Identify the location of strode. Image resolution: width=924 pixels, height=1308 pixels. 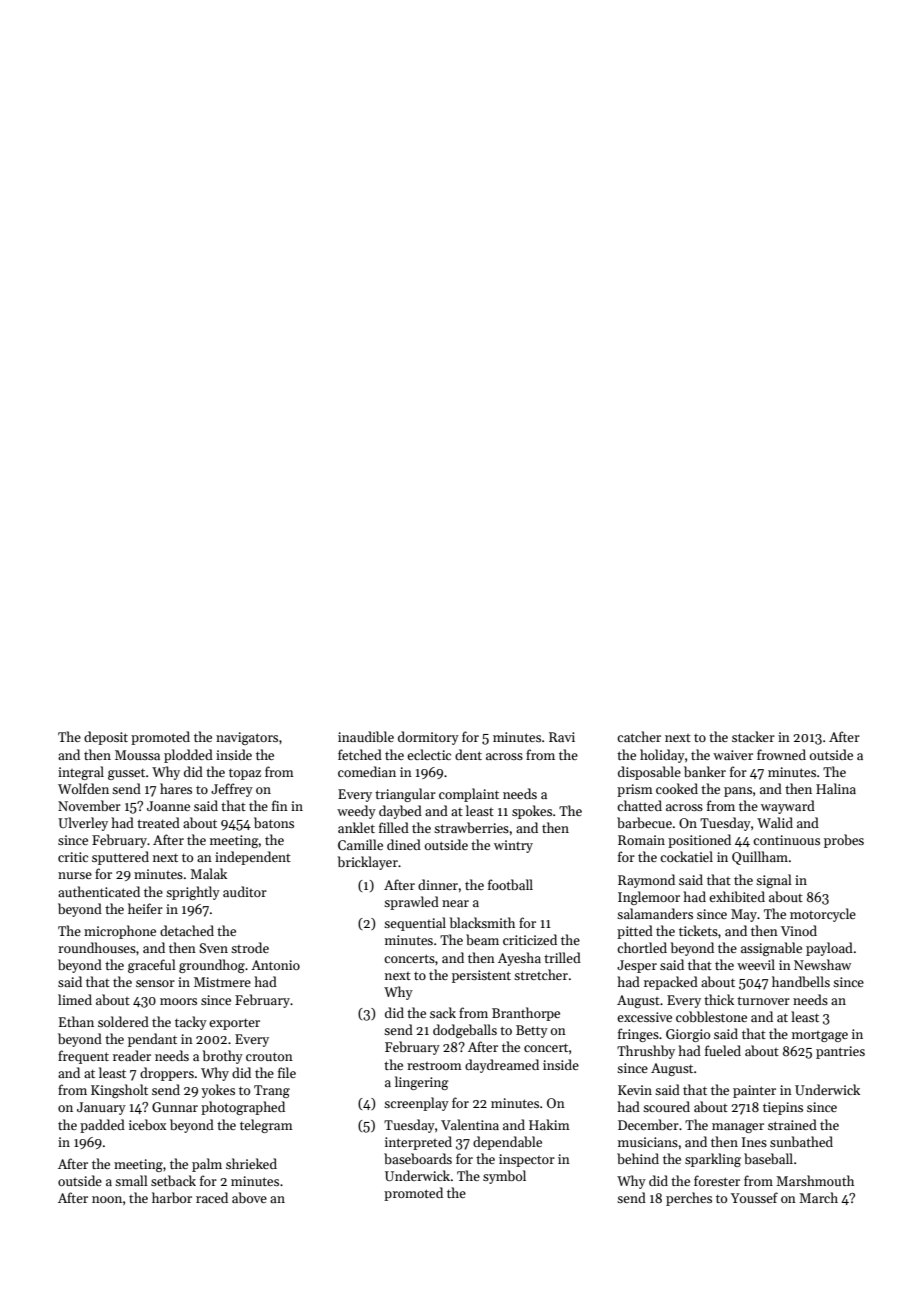
(250, 947).
